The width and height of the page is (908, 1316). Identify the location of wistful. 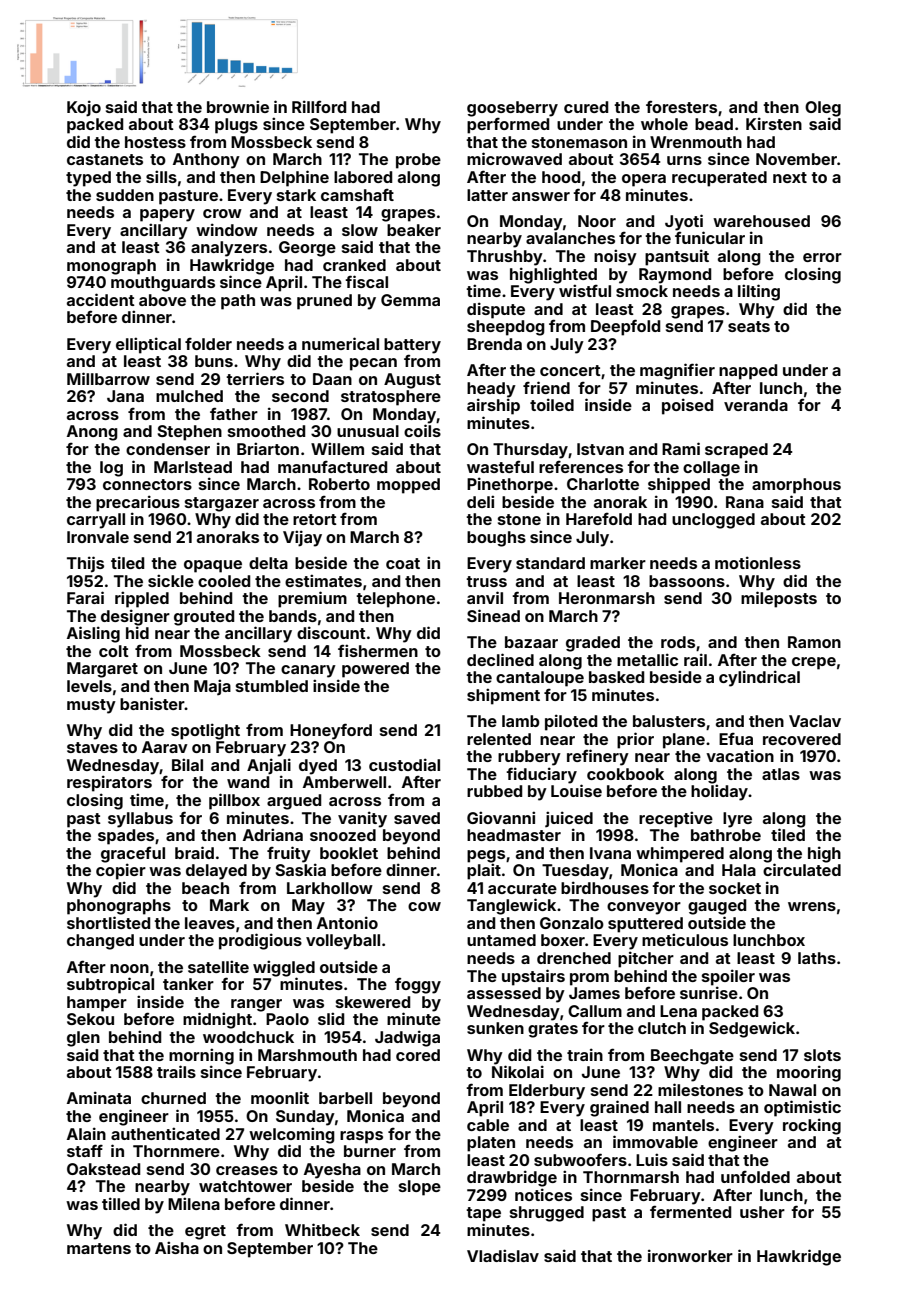
(585, 290).
